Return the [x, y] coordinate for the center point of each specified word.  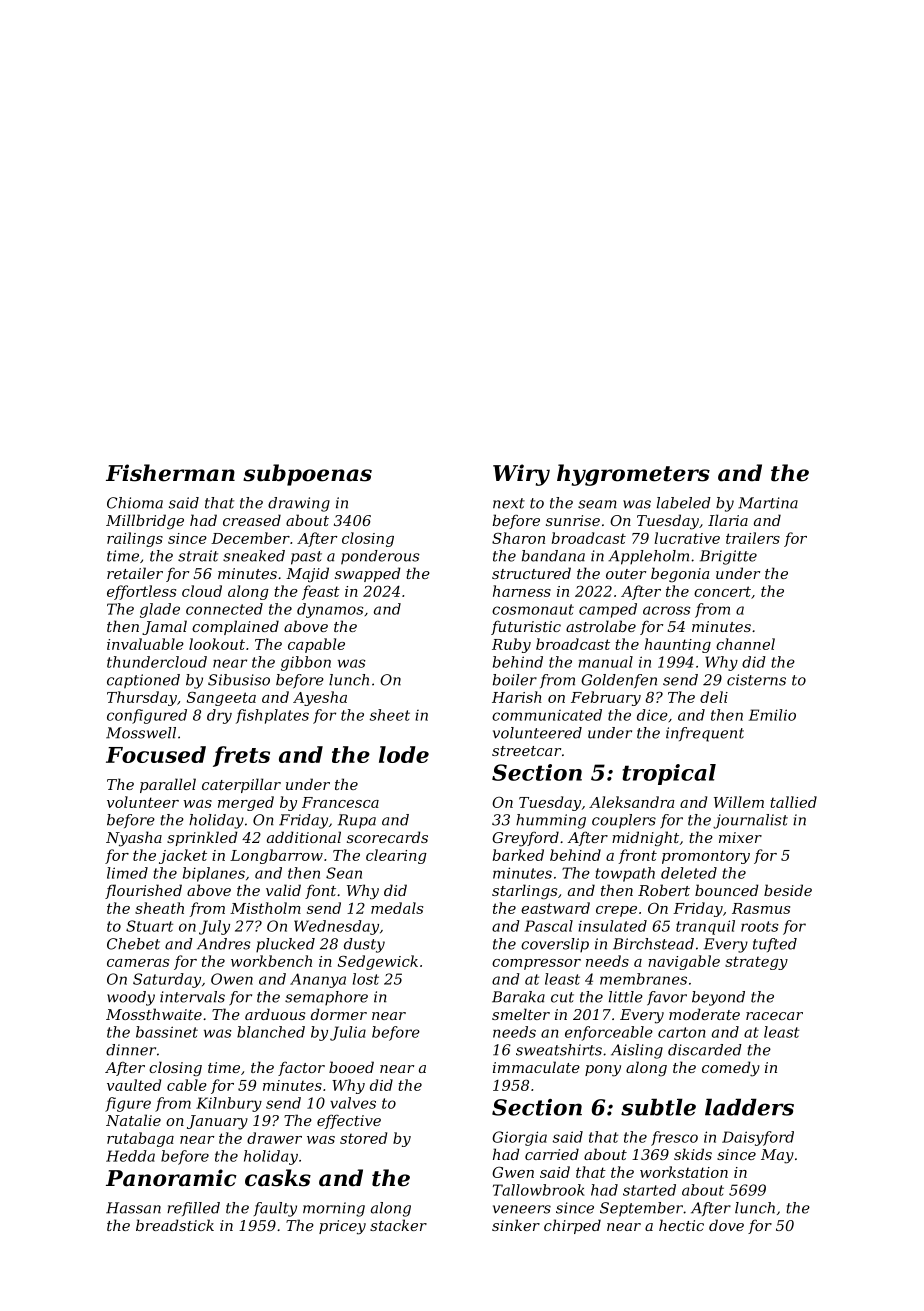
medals [397, 908]
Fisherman [170, 473]
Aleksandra [632, 802]
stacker [398, 1225]
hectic [681, 1225]
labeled [684, 503]
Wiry [521, 475]
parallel [168, 785]
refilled [193, 1209]
